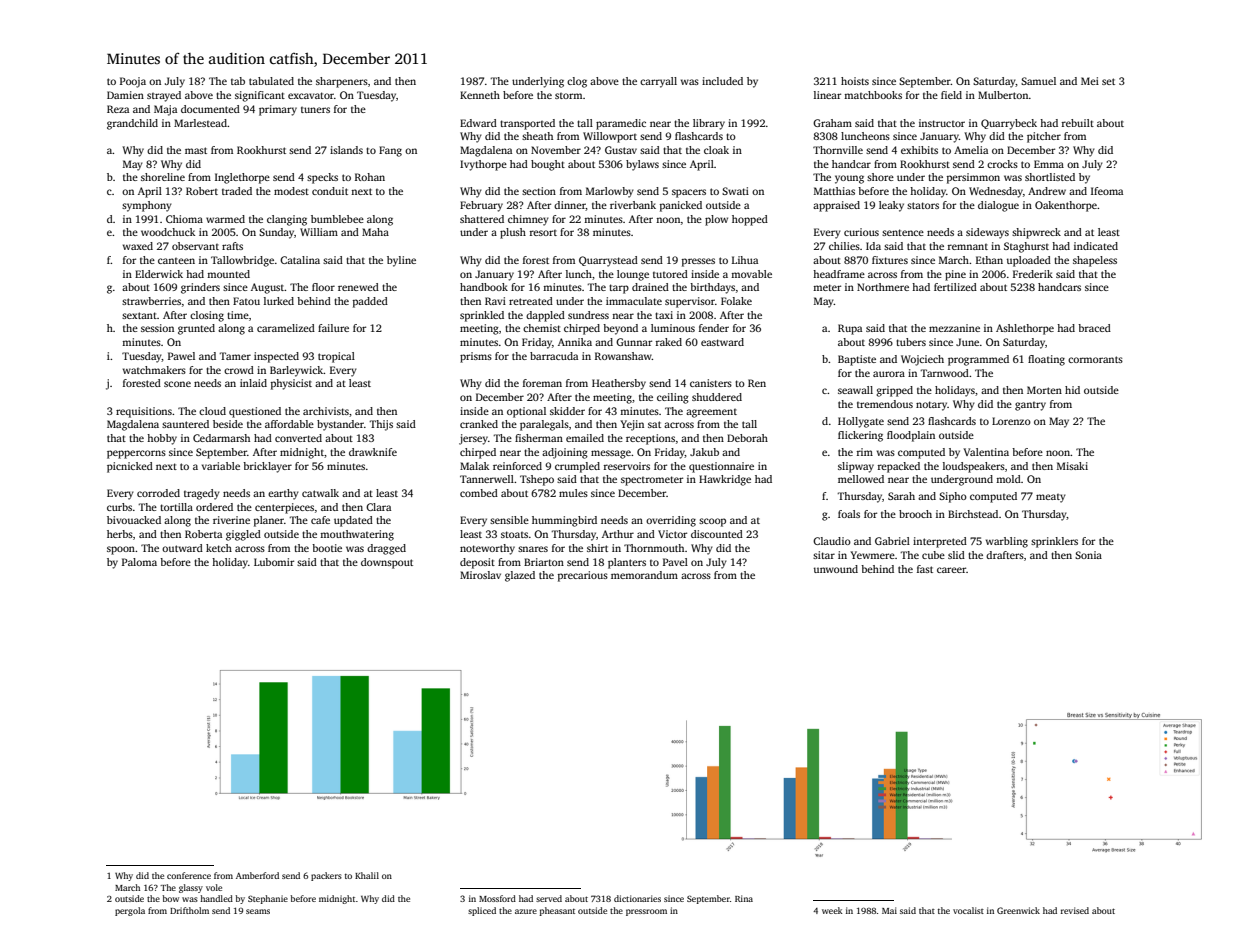  I want to click on bylaws, so click(642, 165).
